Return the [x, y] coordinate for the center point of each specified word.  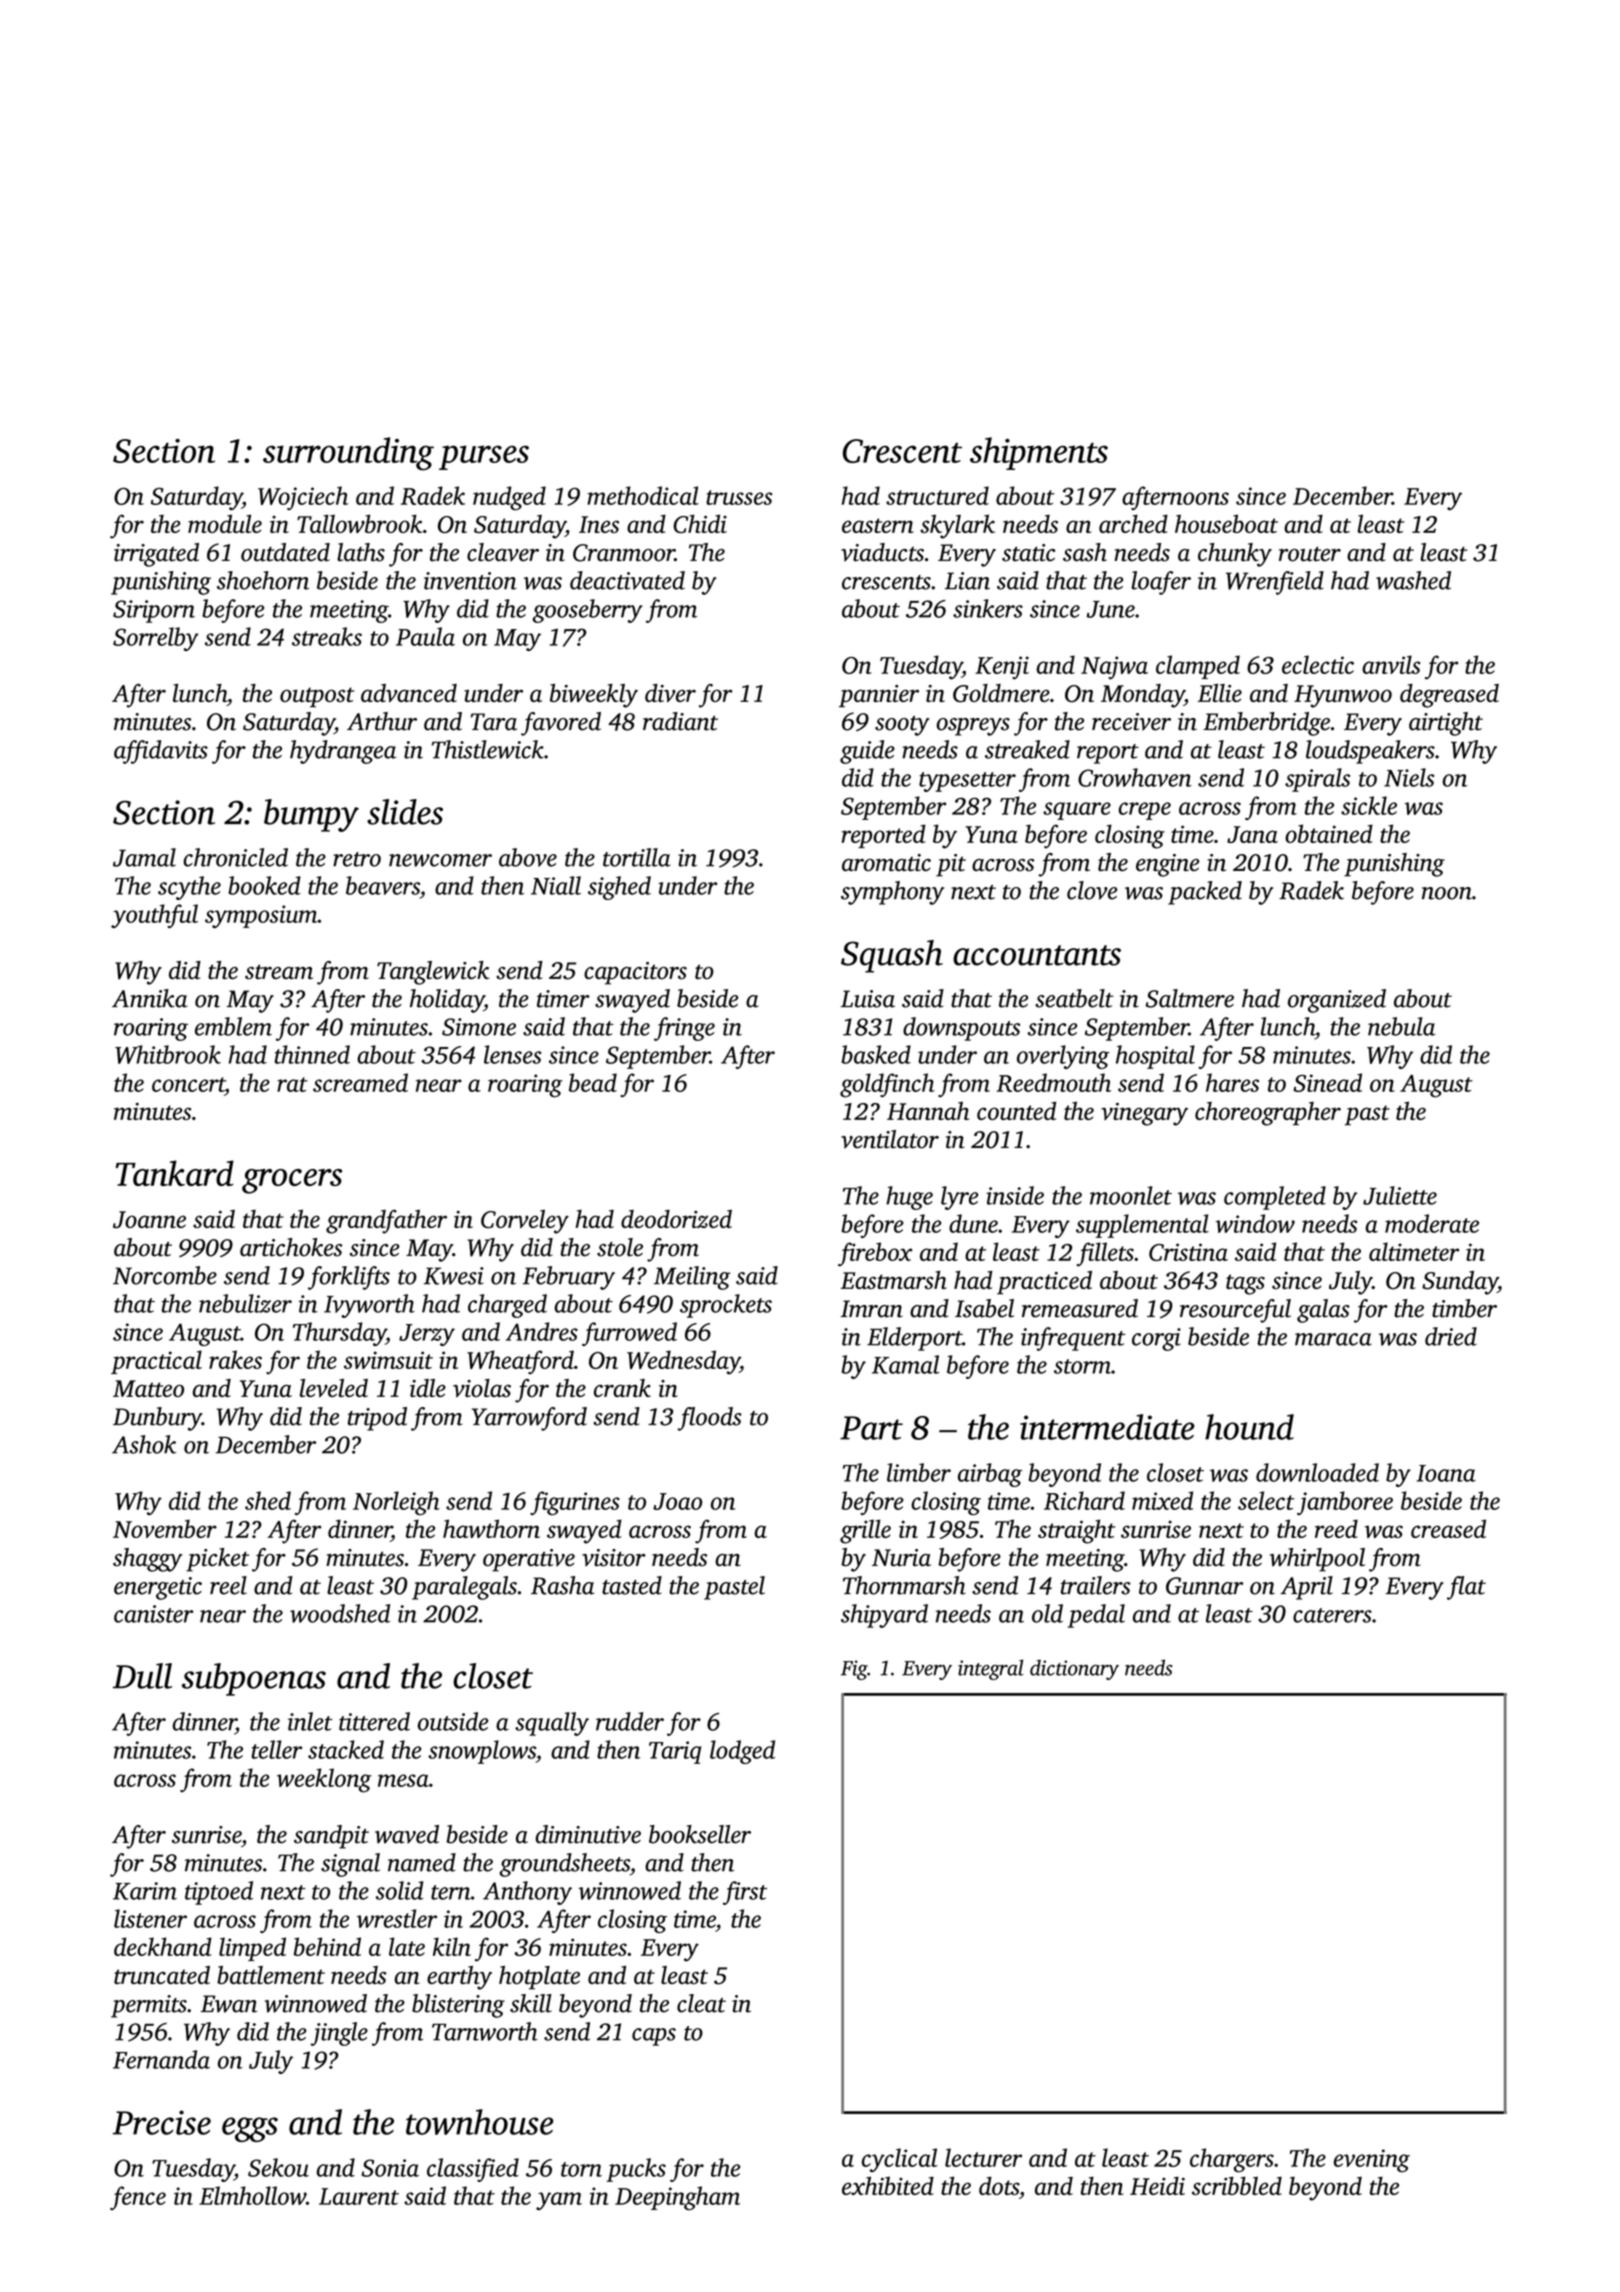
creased [1448, 1528]
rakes [235, 1359]
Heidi [1157, 2185]
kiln [452, 1946]
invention [470, 581]
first [745, 1893]
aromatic [886, 863]
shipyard [884, 1616]
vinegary [1144, 1114]
